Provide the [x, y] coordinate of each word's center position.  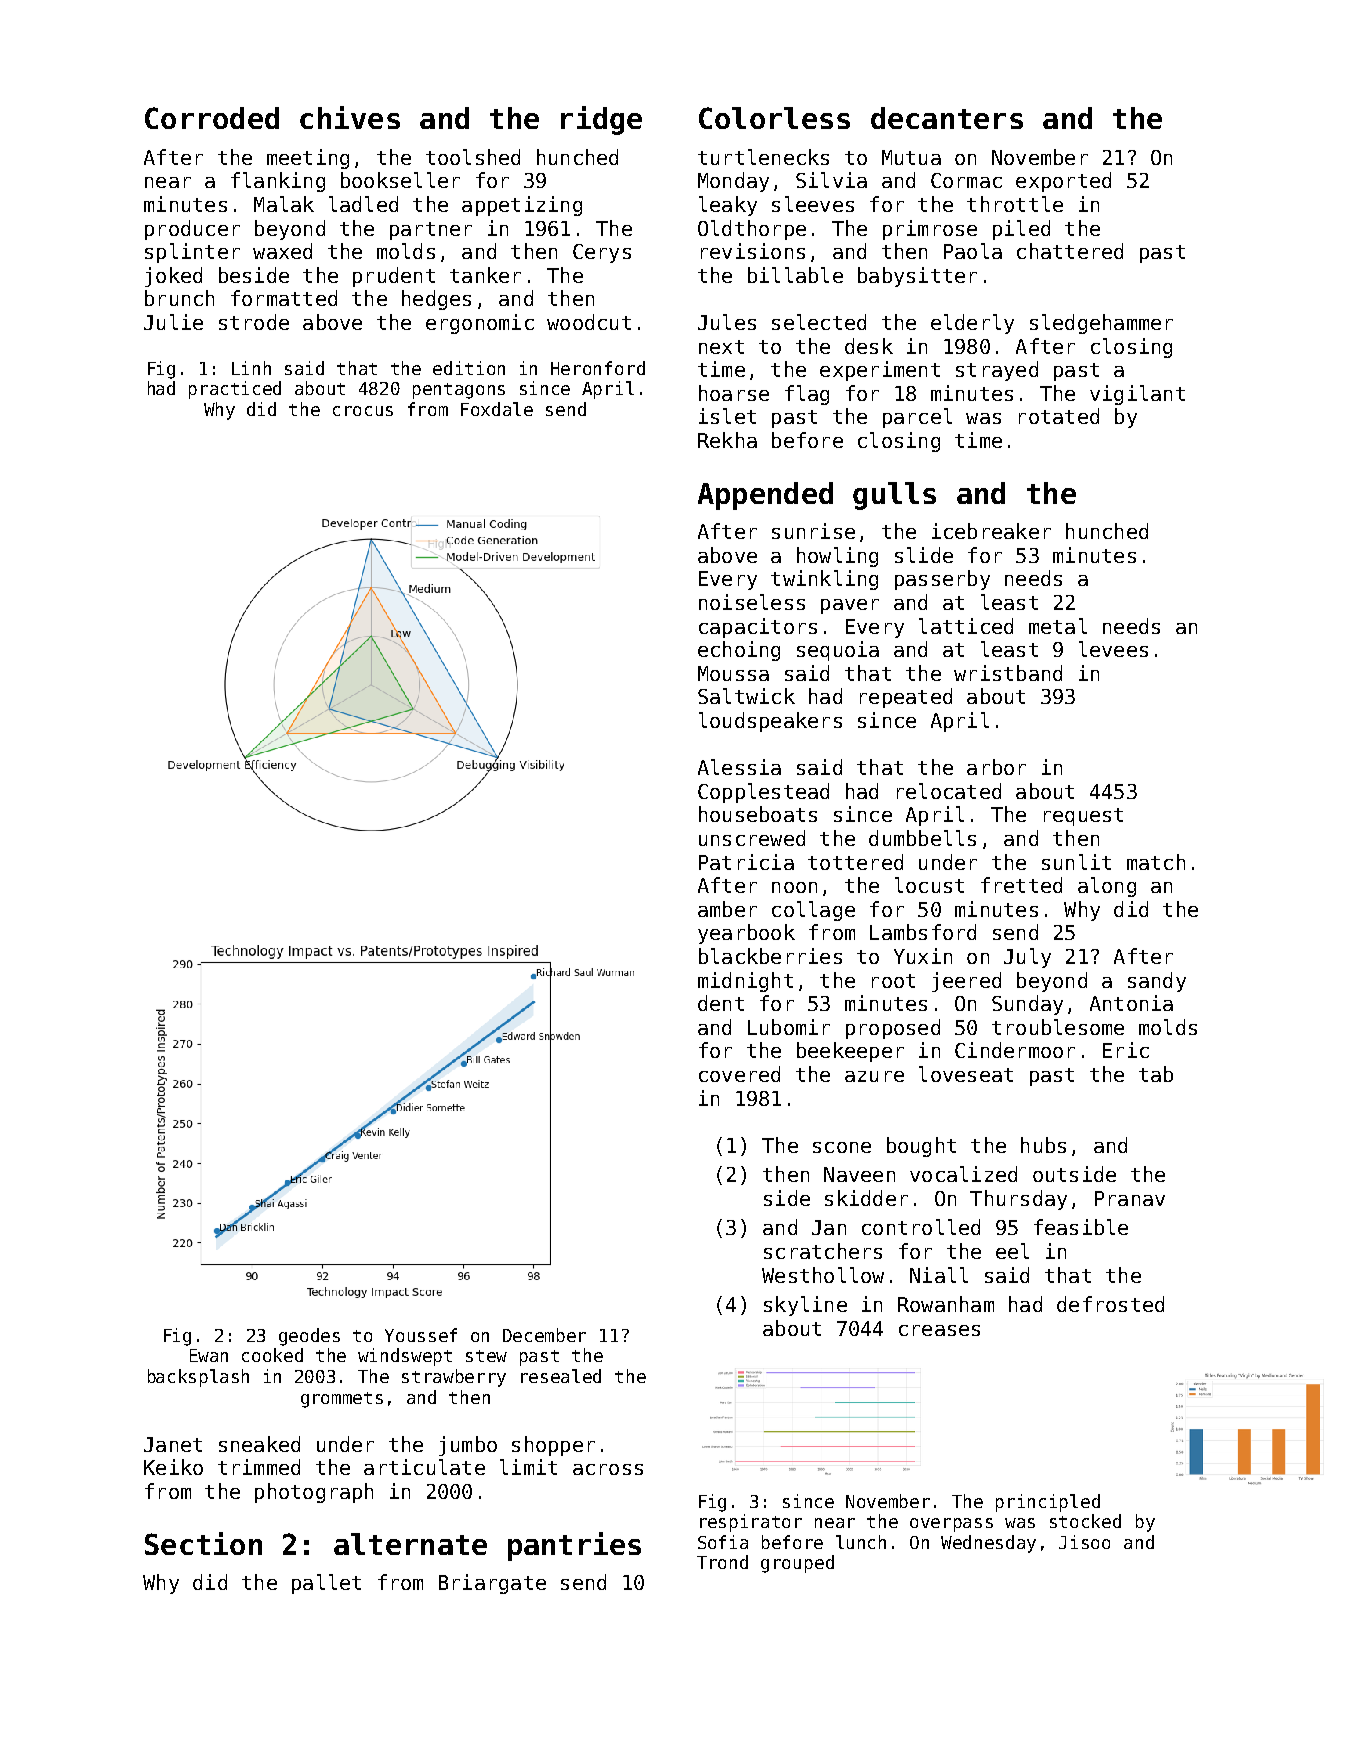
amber [727, 909]
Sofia [723, 1542]
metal [1058, 626]
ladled [363, 204]
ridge [601, 120]
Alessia [739, 767]
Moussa [733, 673]
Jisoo [1084, 1542]
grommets [342, 1400]
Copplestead [763, 793]
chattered [1070, 251]
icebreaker [991, 531]
